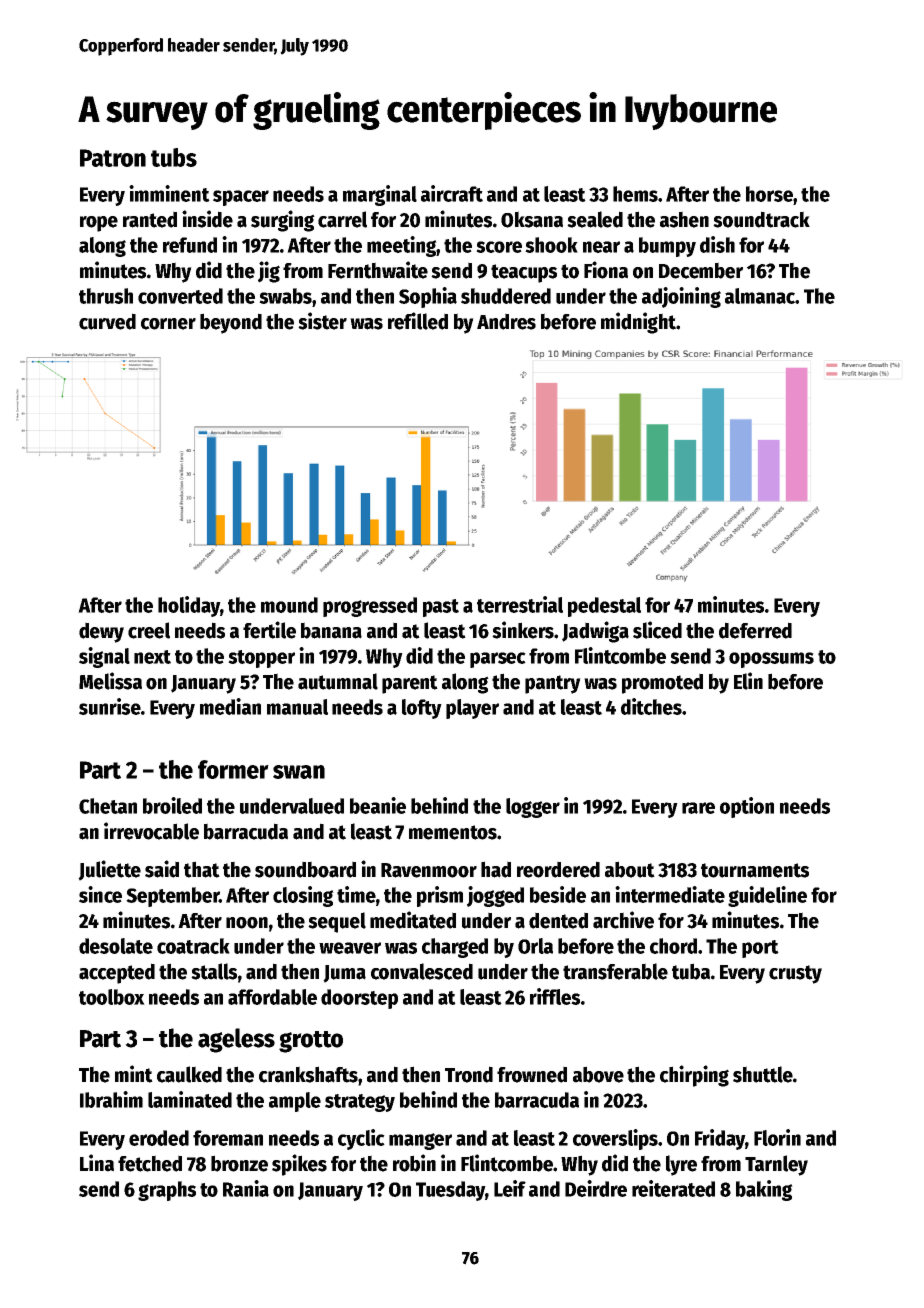  Describe the element at coordinates (472, 709) in the document. I see `player` at that location.
